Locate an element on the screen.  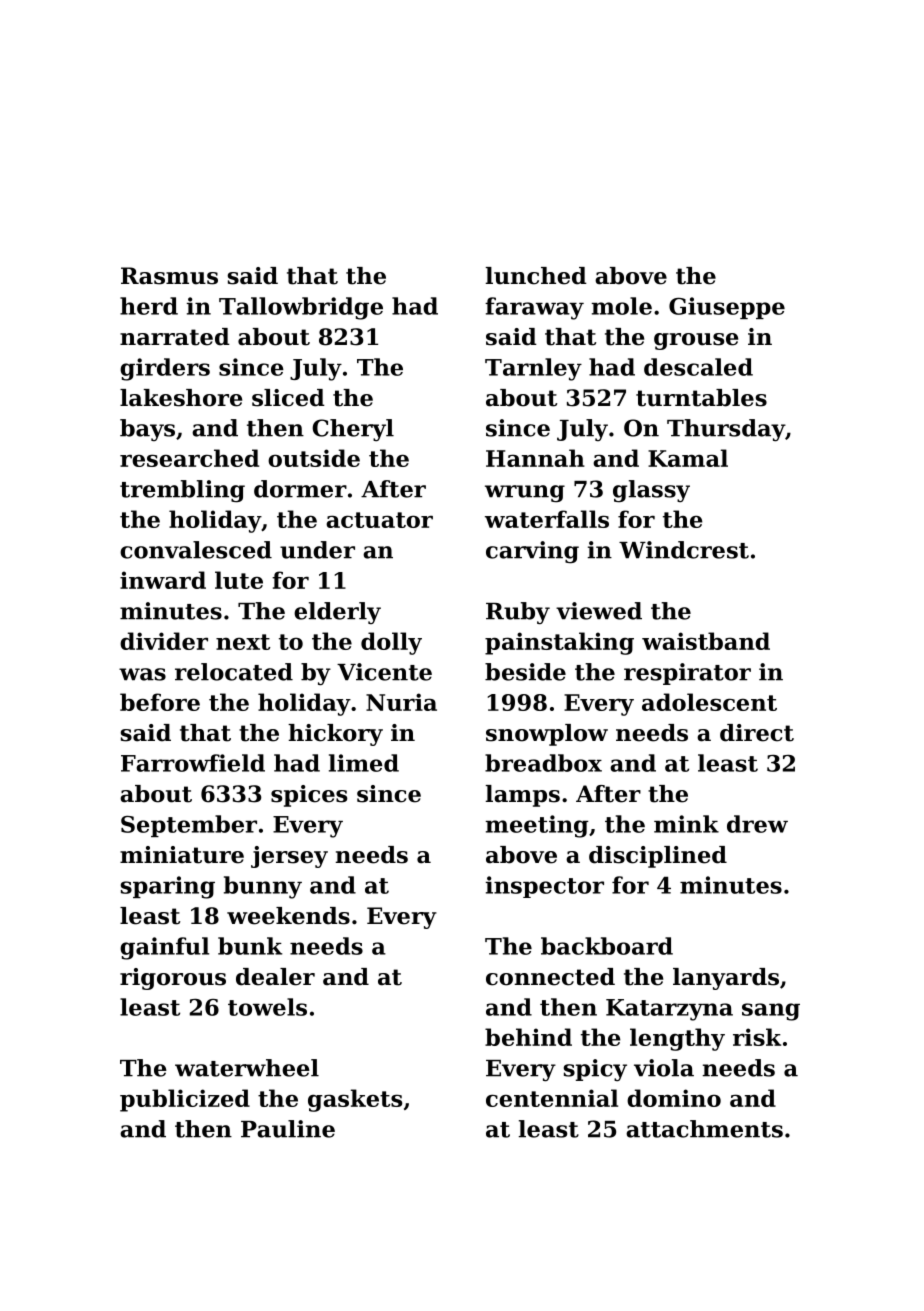
spices is located at coordinates (309, 796).
